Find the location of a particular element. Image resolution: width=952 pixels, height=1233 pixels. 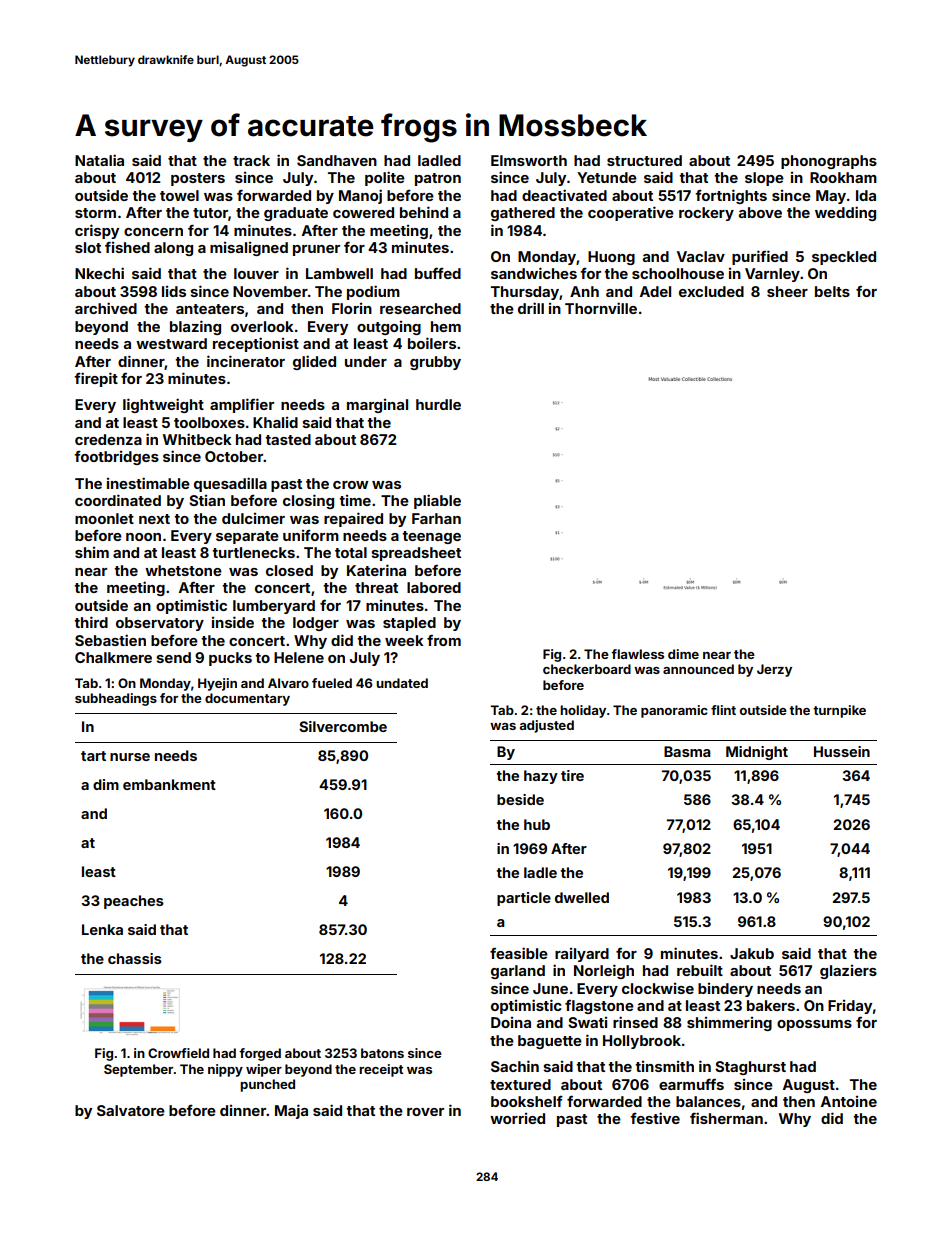

under is located at coordinates (366, 361).
